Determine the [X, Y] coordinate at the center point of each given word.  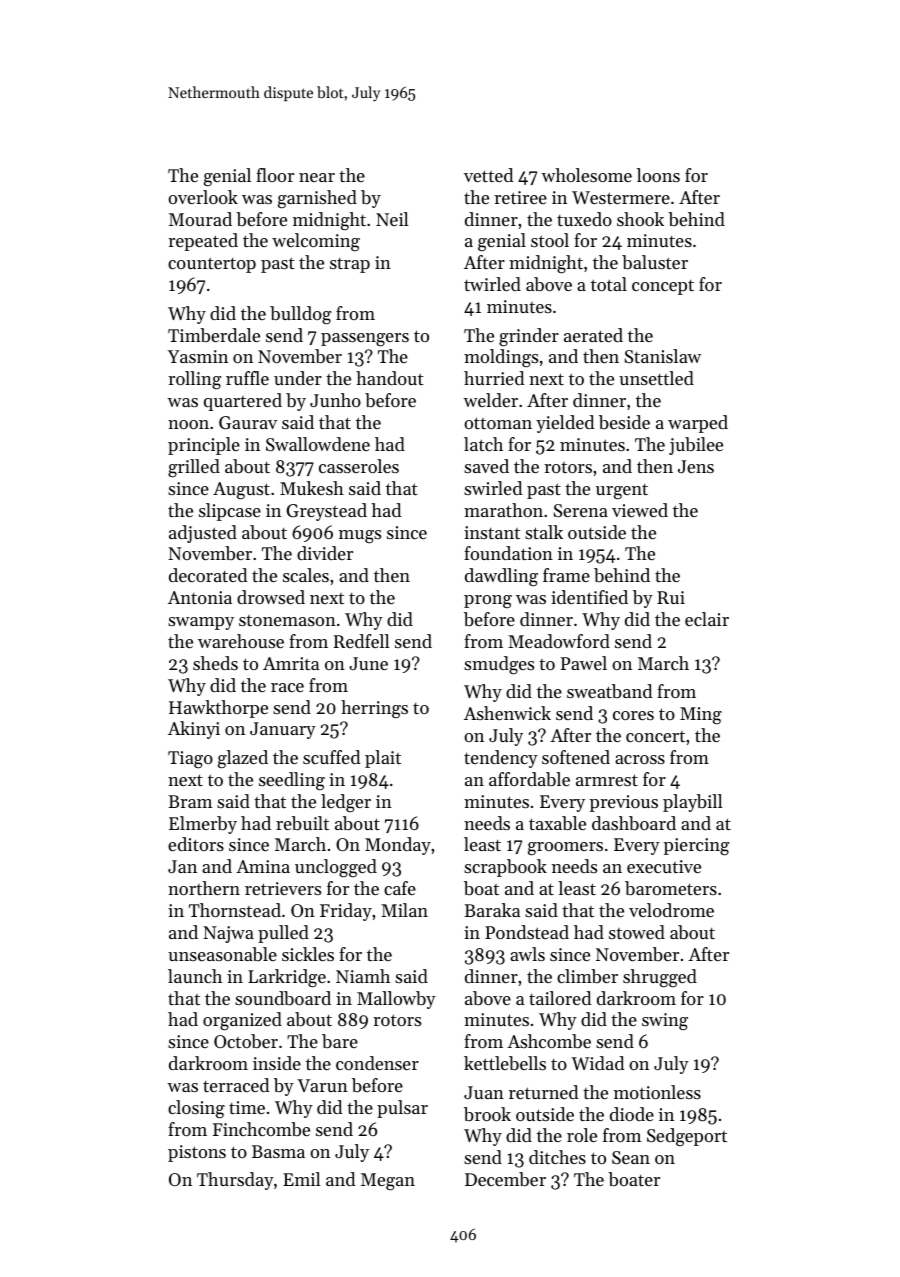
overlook [203, 197]
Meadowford [559, 641]
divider [325, 553]
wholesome [587, 175]
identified [589, 597]
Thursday [235, 1181]
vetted [488, 175]
